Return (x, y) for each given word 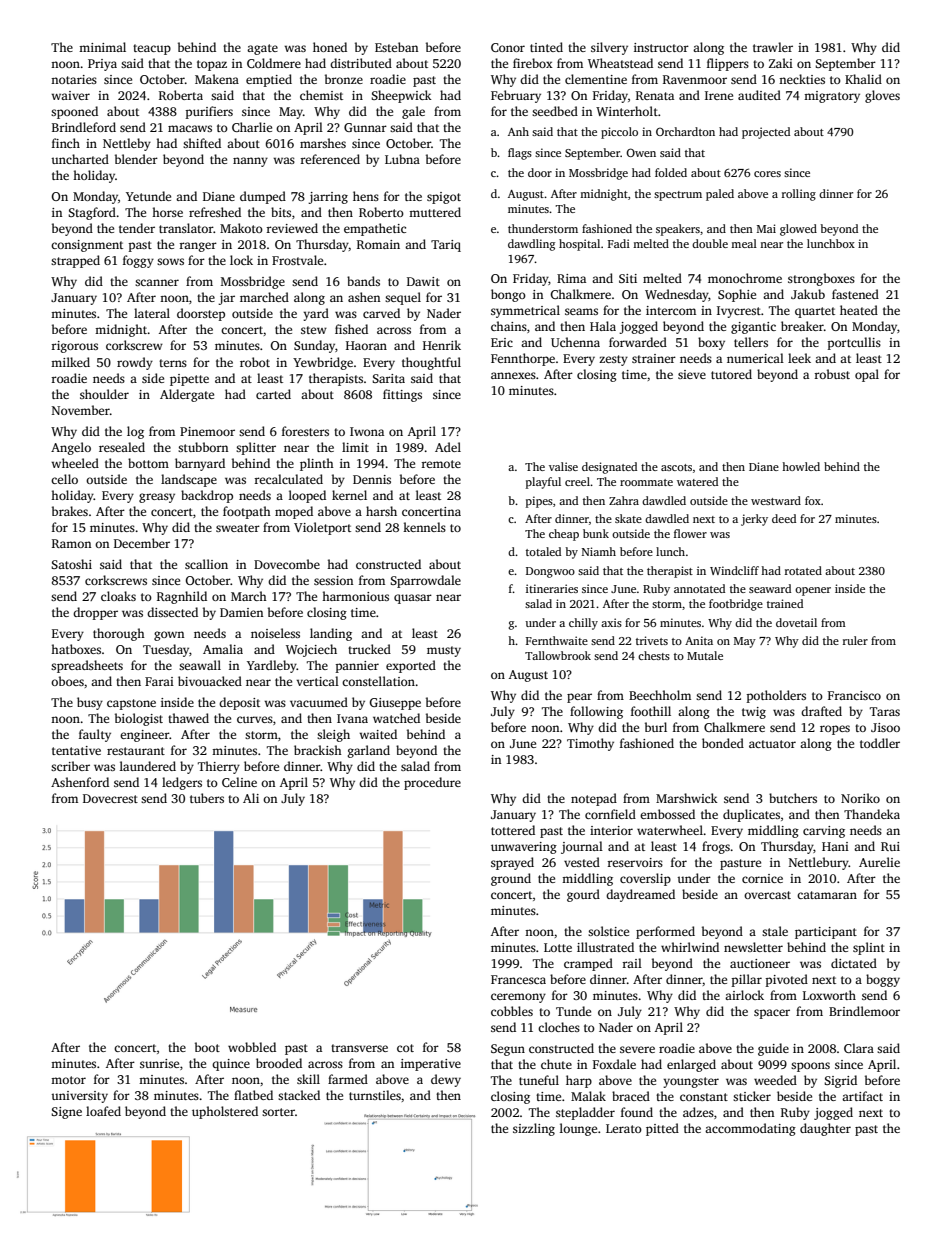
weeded (775, 1080)
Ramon (71, 543)
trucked (369, 649)
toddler (880, 743)
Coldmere (274, 63)
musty (444, 651)
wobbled (252, 1047)
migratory (832, 97)
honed (330, 47)
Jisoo (885, 727)
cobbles (512, 1011)
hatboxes (76, 649)
